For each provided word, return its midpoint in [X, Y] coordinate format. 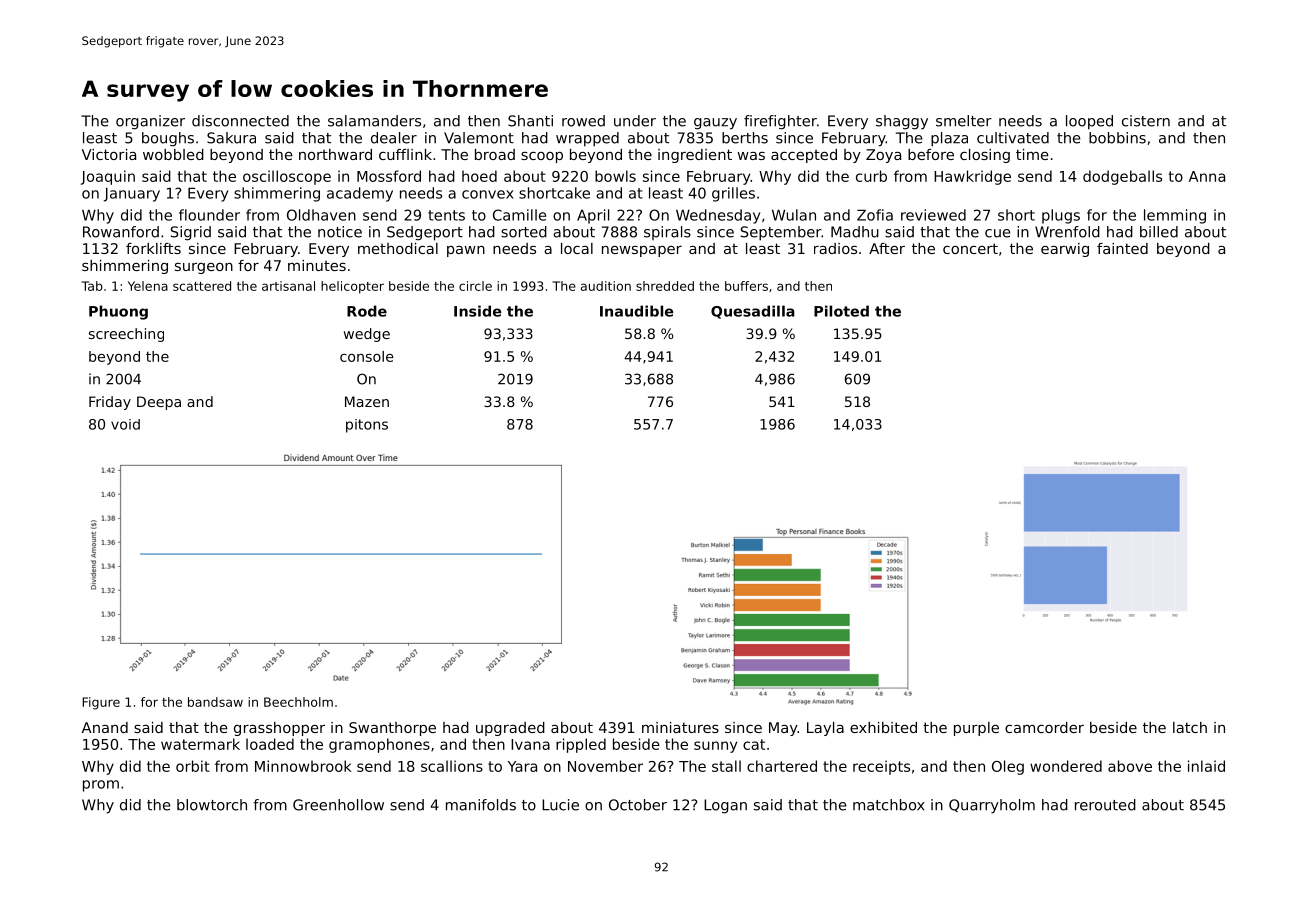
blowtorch [212, 805]
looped [1089, 122]
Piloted [841, 311]
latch [1190, 727]
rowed [583, 121]
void [125, 424]
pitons [367, 426]
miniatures [680, 727]
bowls [615, 176]
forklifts [153, 248]
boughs [168, 139]
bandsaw [215, 702]
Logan [725, 806]
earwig [1065, 250]
